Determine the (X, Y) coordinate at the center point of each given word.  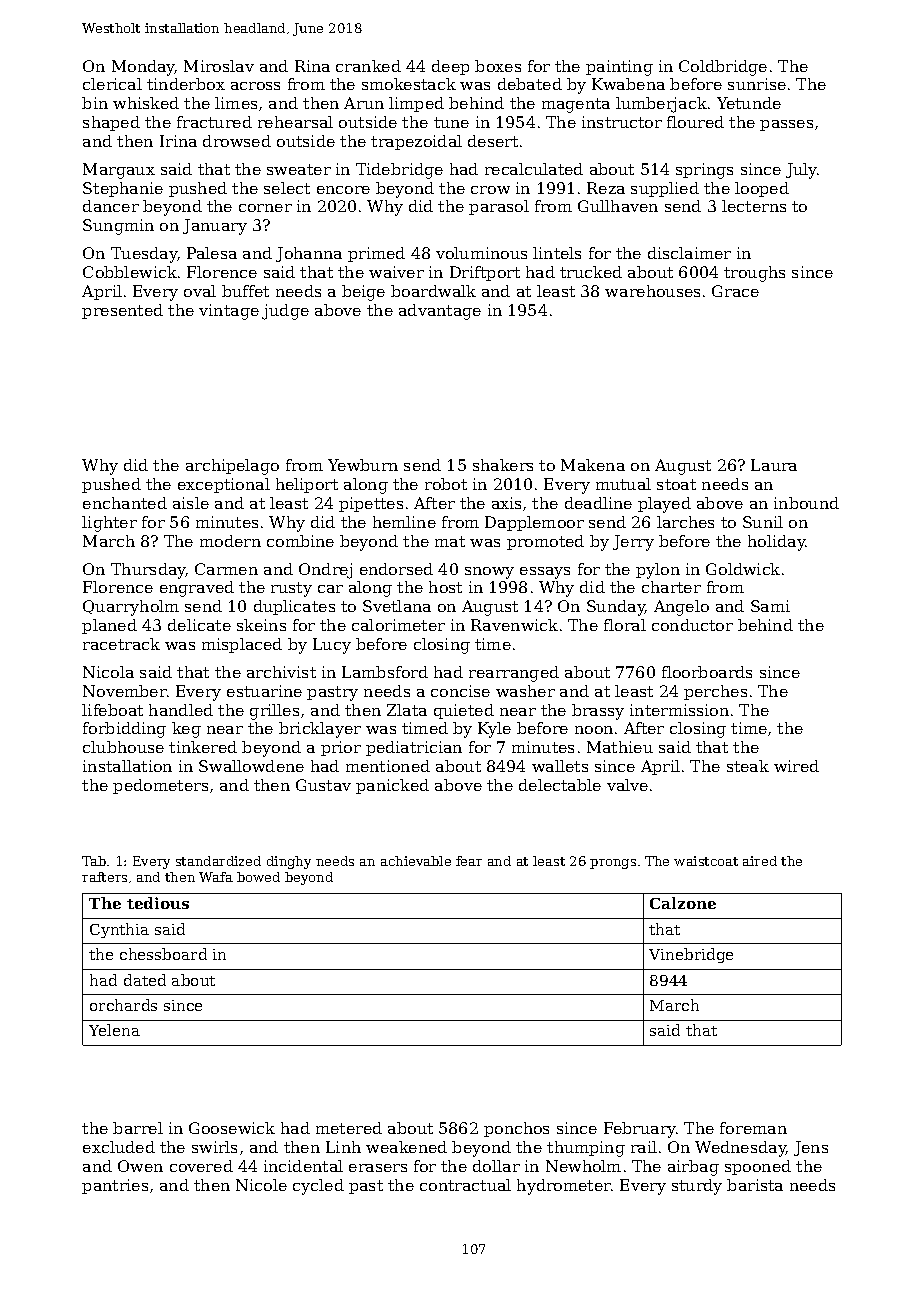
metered (349, 1128)
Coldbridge (723, 68)
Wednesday (740, 1149)
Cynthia (119, 930)
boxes (498, 66)
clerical (112, 84)
